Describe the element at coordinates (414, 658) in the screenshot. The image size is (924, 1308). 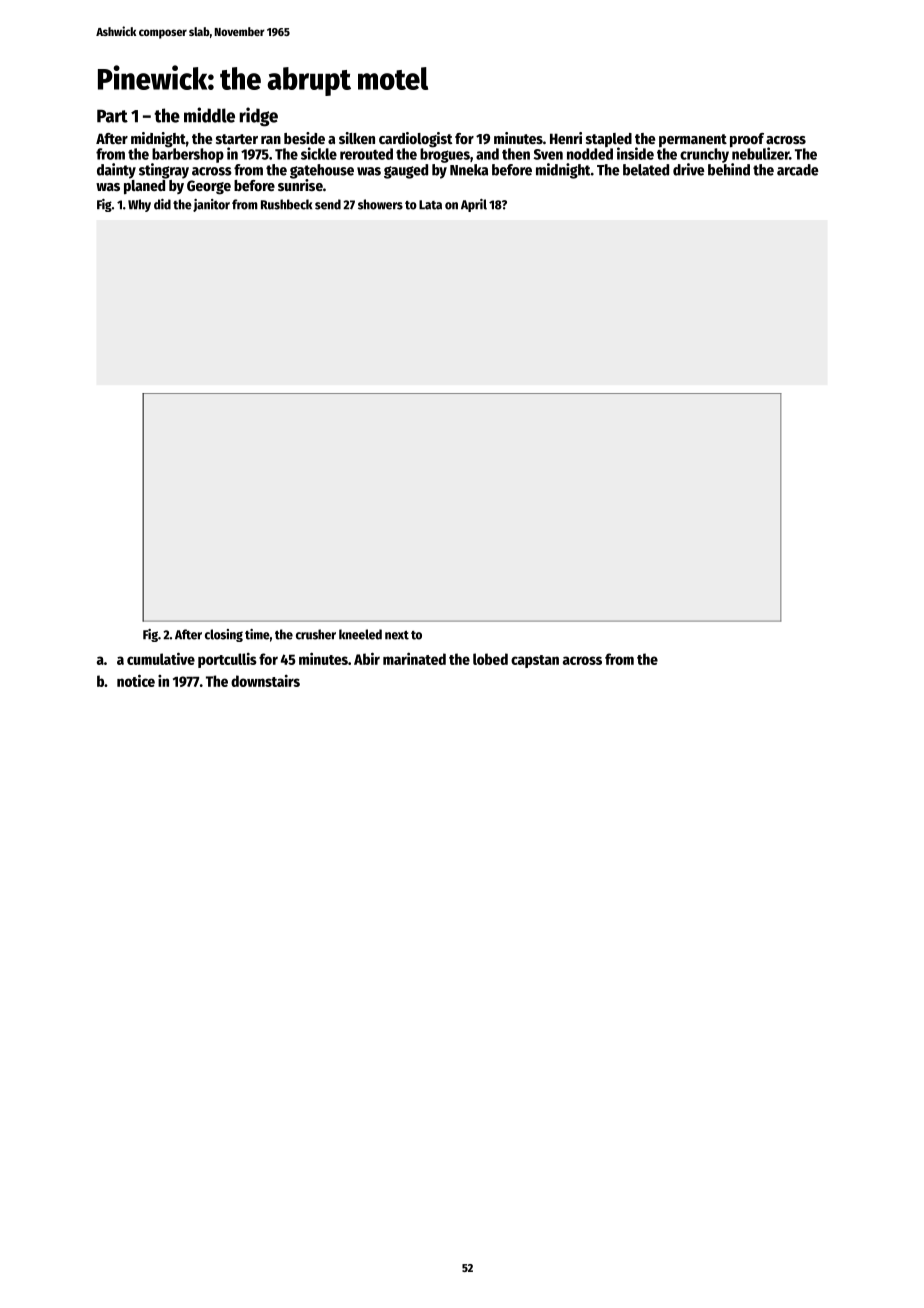
I see `marinated` at that location.
